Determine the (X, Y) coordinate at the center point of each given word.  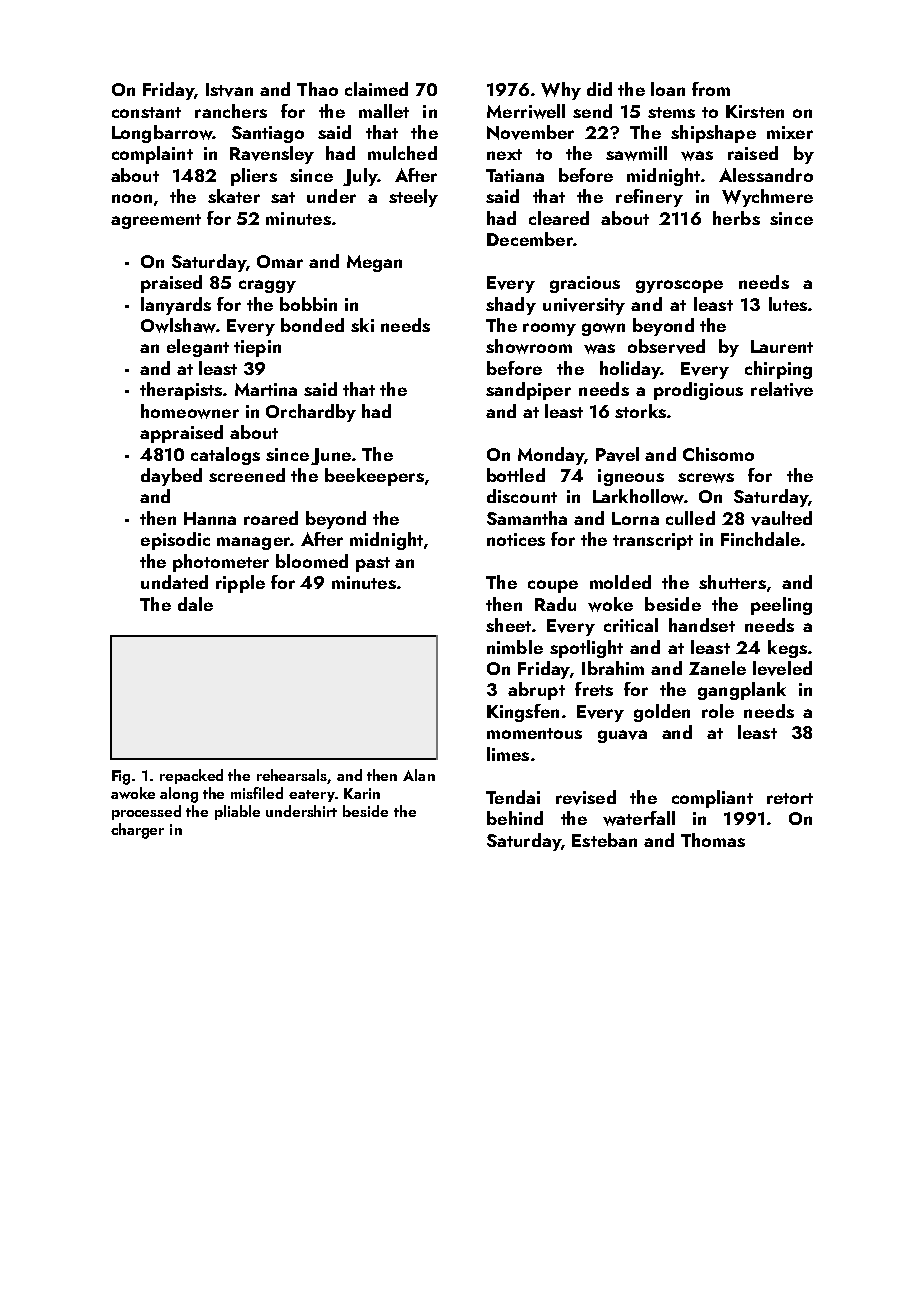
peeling (781, 606)
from (711, 89)
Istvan (229, 90)
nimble (515, 647)
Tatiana (515, 175)
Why (561, 91)
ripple (240, 584)
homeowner (190, 411)
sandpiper (528, 391)
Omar (280, 261)
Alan (419, 775)
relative (782, 389)
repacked (191, 776)
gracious (585, 284)
